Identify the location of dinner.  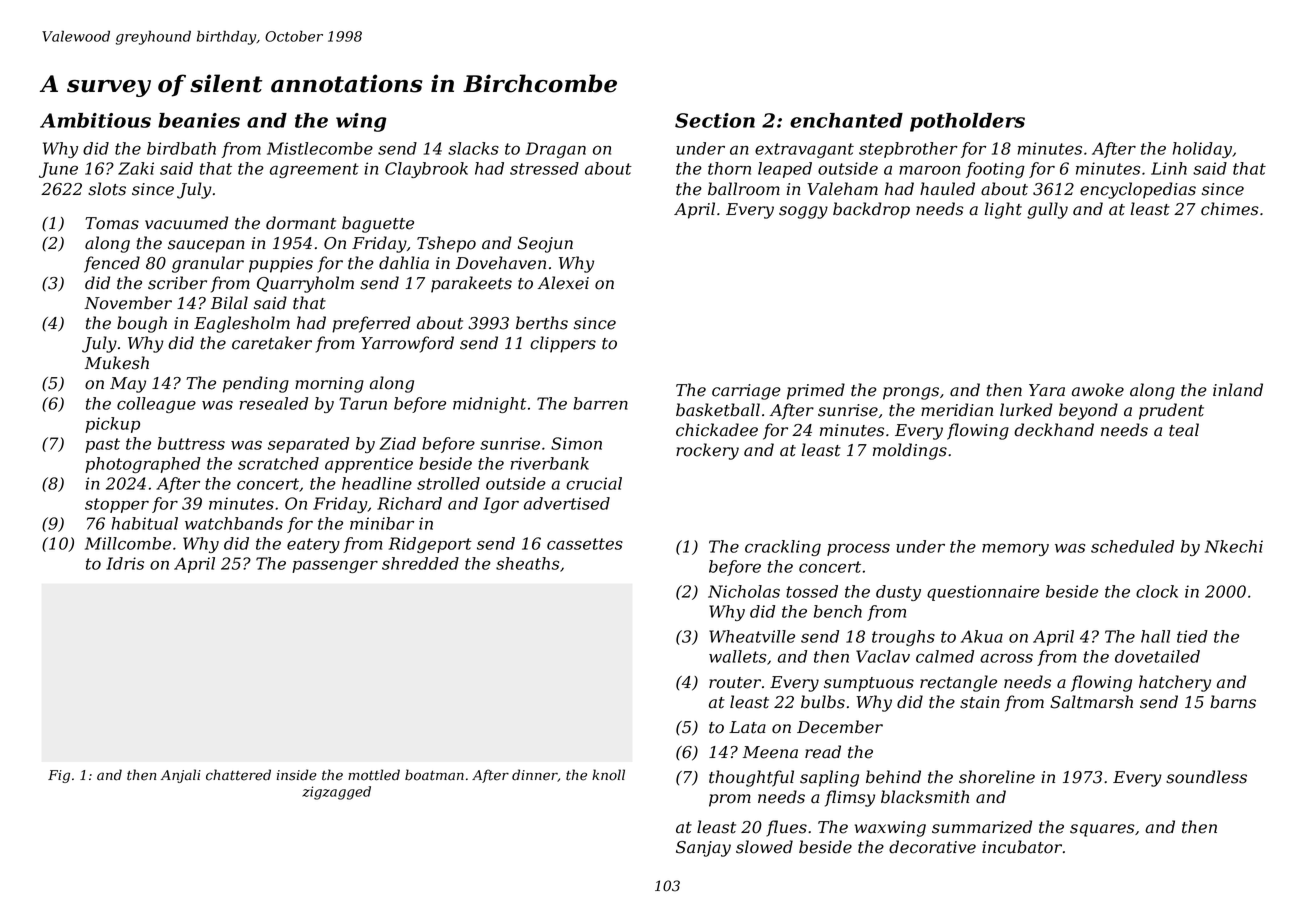
(535, 775).
